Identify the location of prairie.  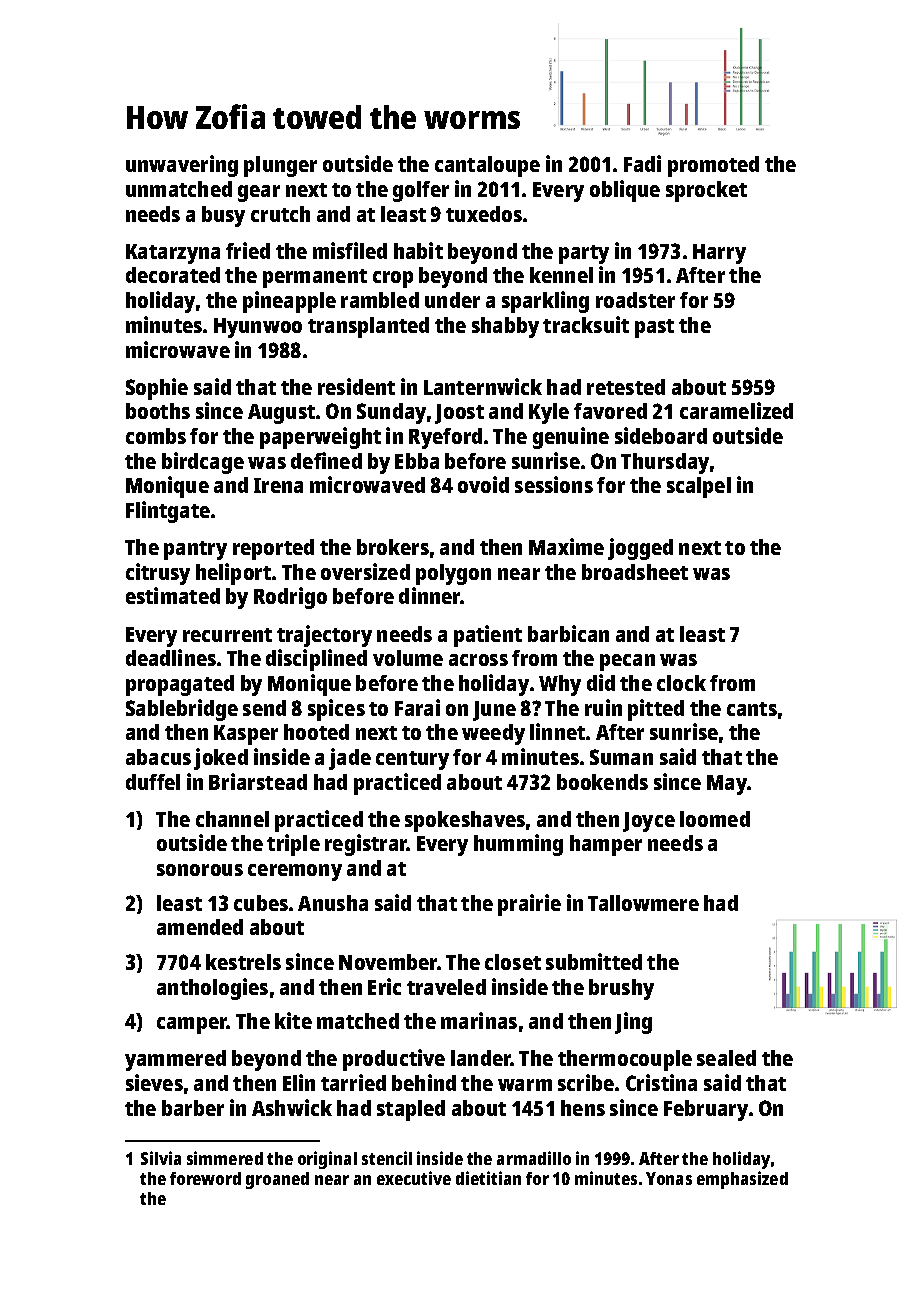
(529, 905).
